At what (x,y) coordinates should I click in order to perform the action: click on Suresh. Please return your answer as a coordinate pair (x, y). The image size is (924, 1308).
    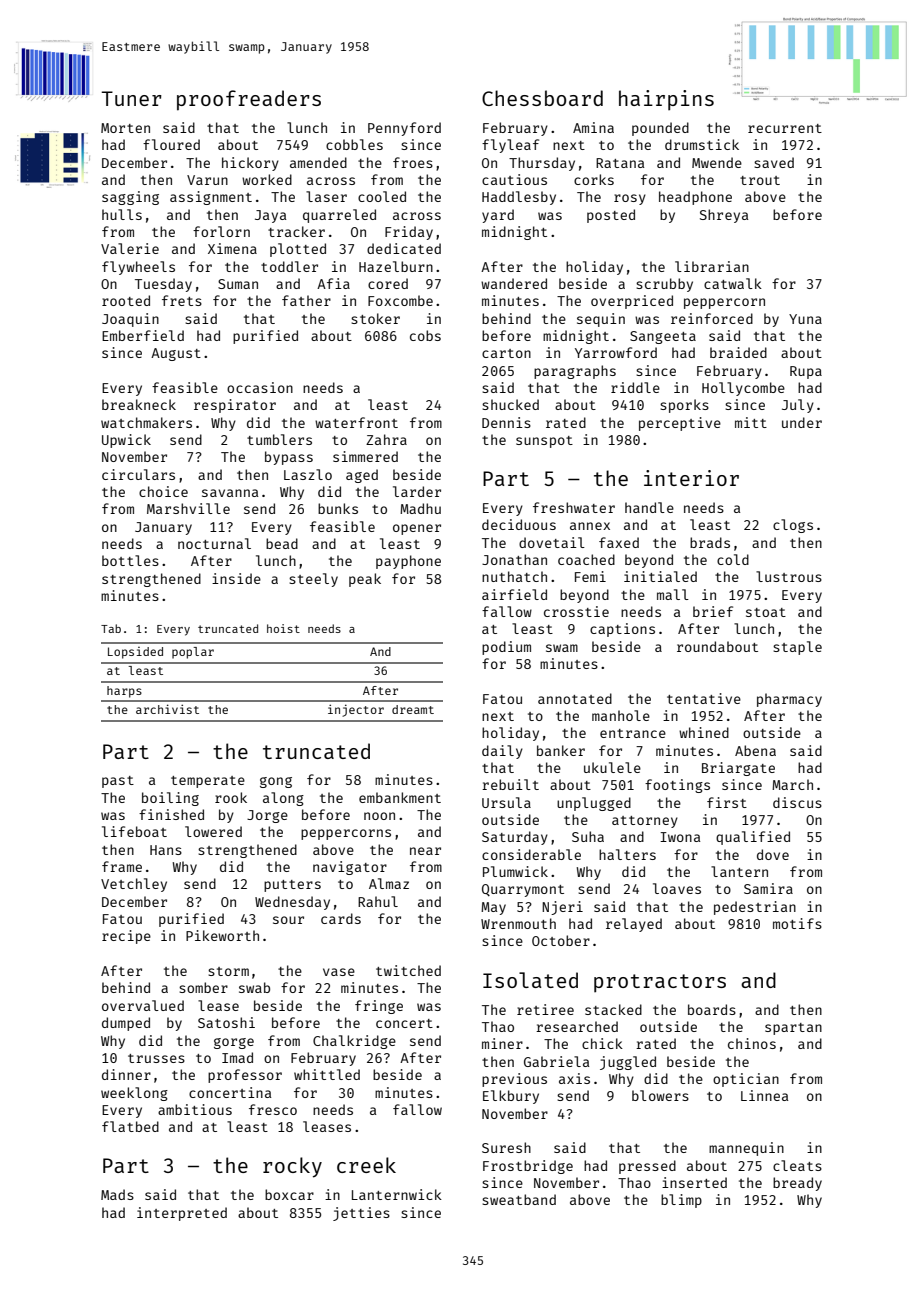
    Looking at the image, I should click on (506, 1147).
